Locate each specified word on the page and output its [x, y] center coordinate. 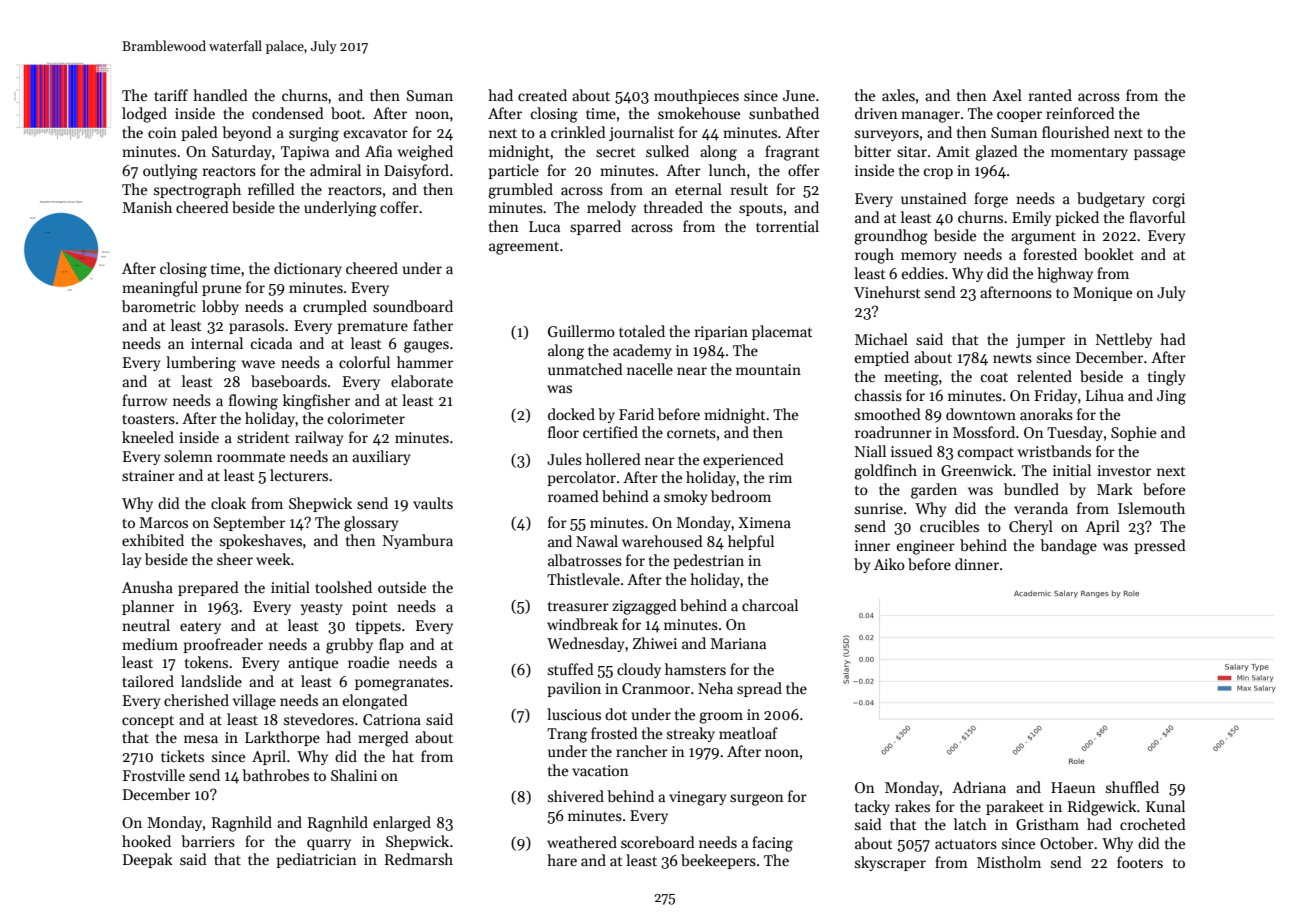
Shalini [354, 775]
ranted [1050, 95]
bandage [1068, 547]
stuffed [571, 669]
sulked [667, 151]
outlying [170, 172]
